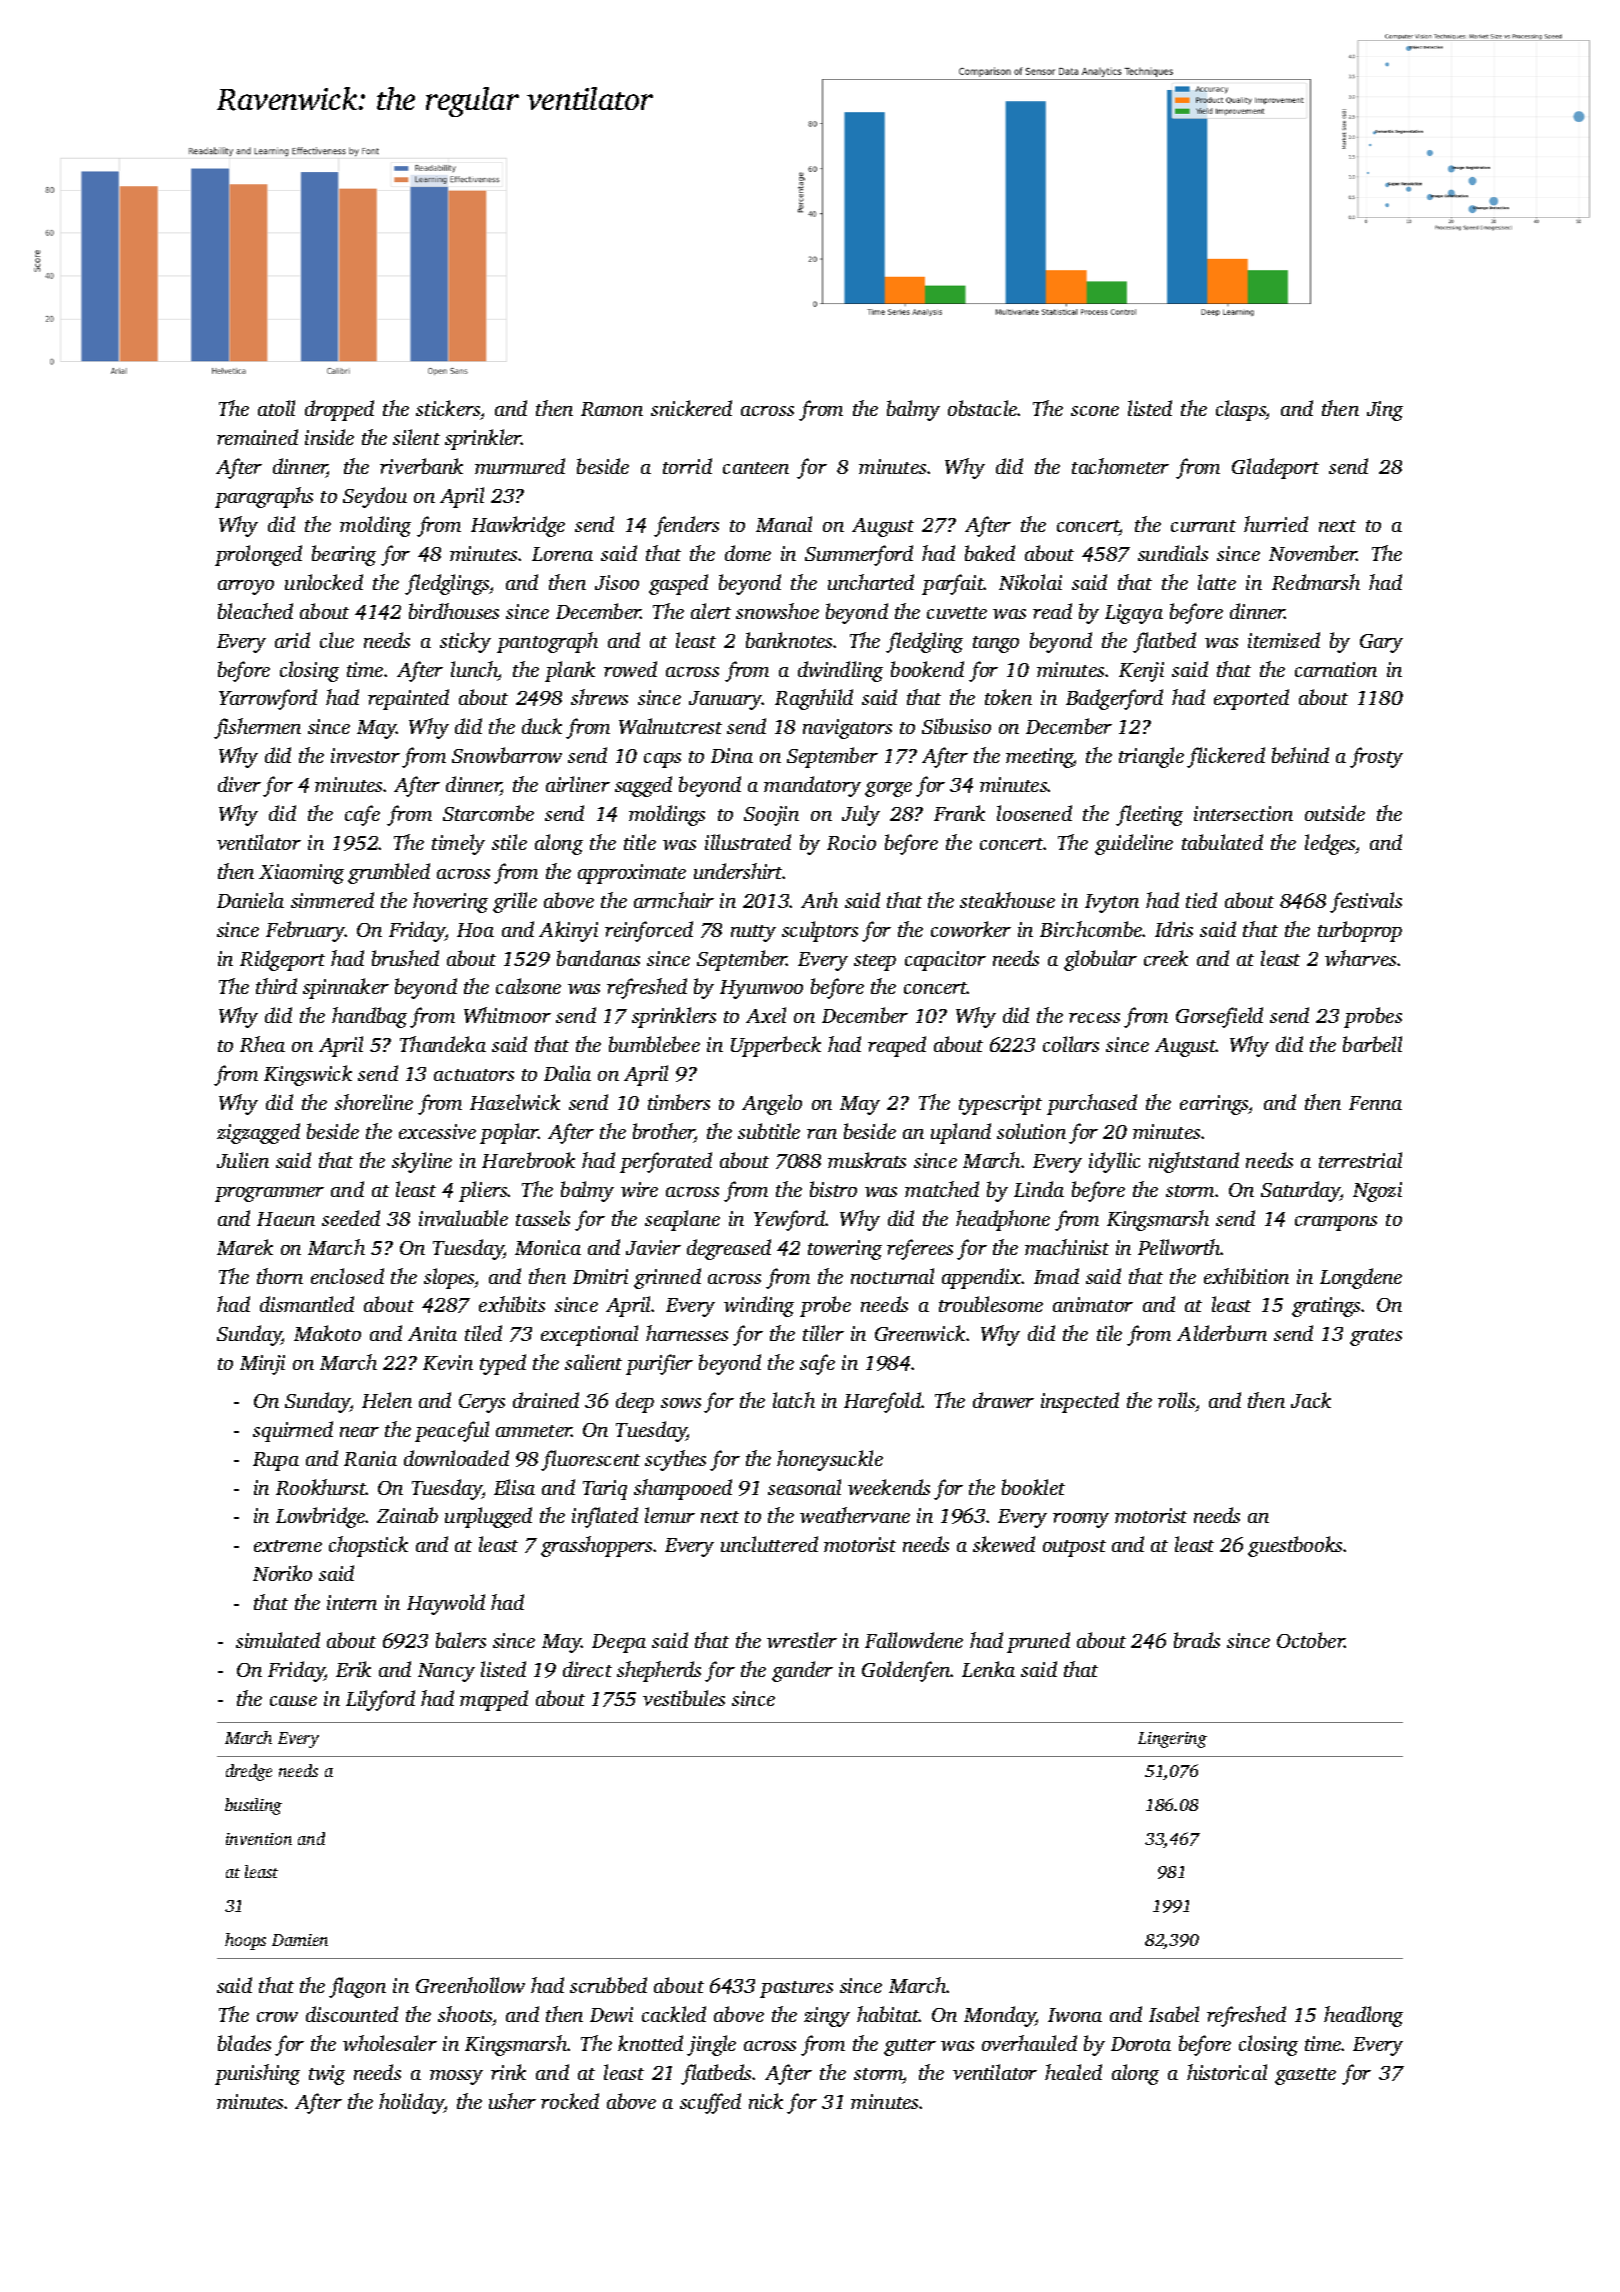 The height and width of the screenshot is (2292, 1620). I want to click on Ramon, so click(612, 409).
